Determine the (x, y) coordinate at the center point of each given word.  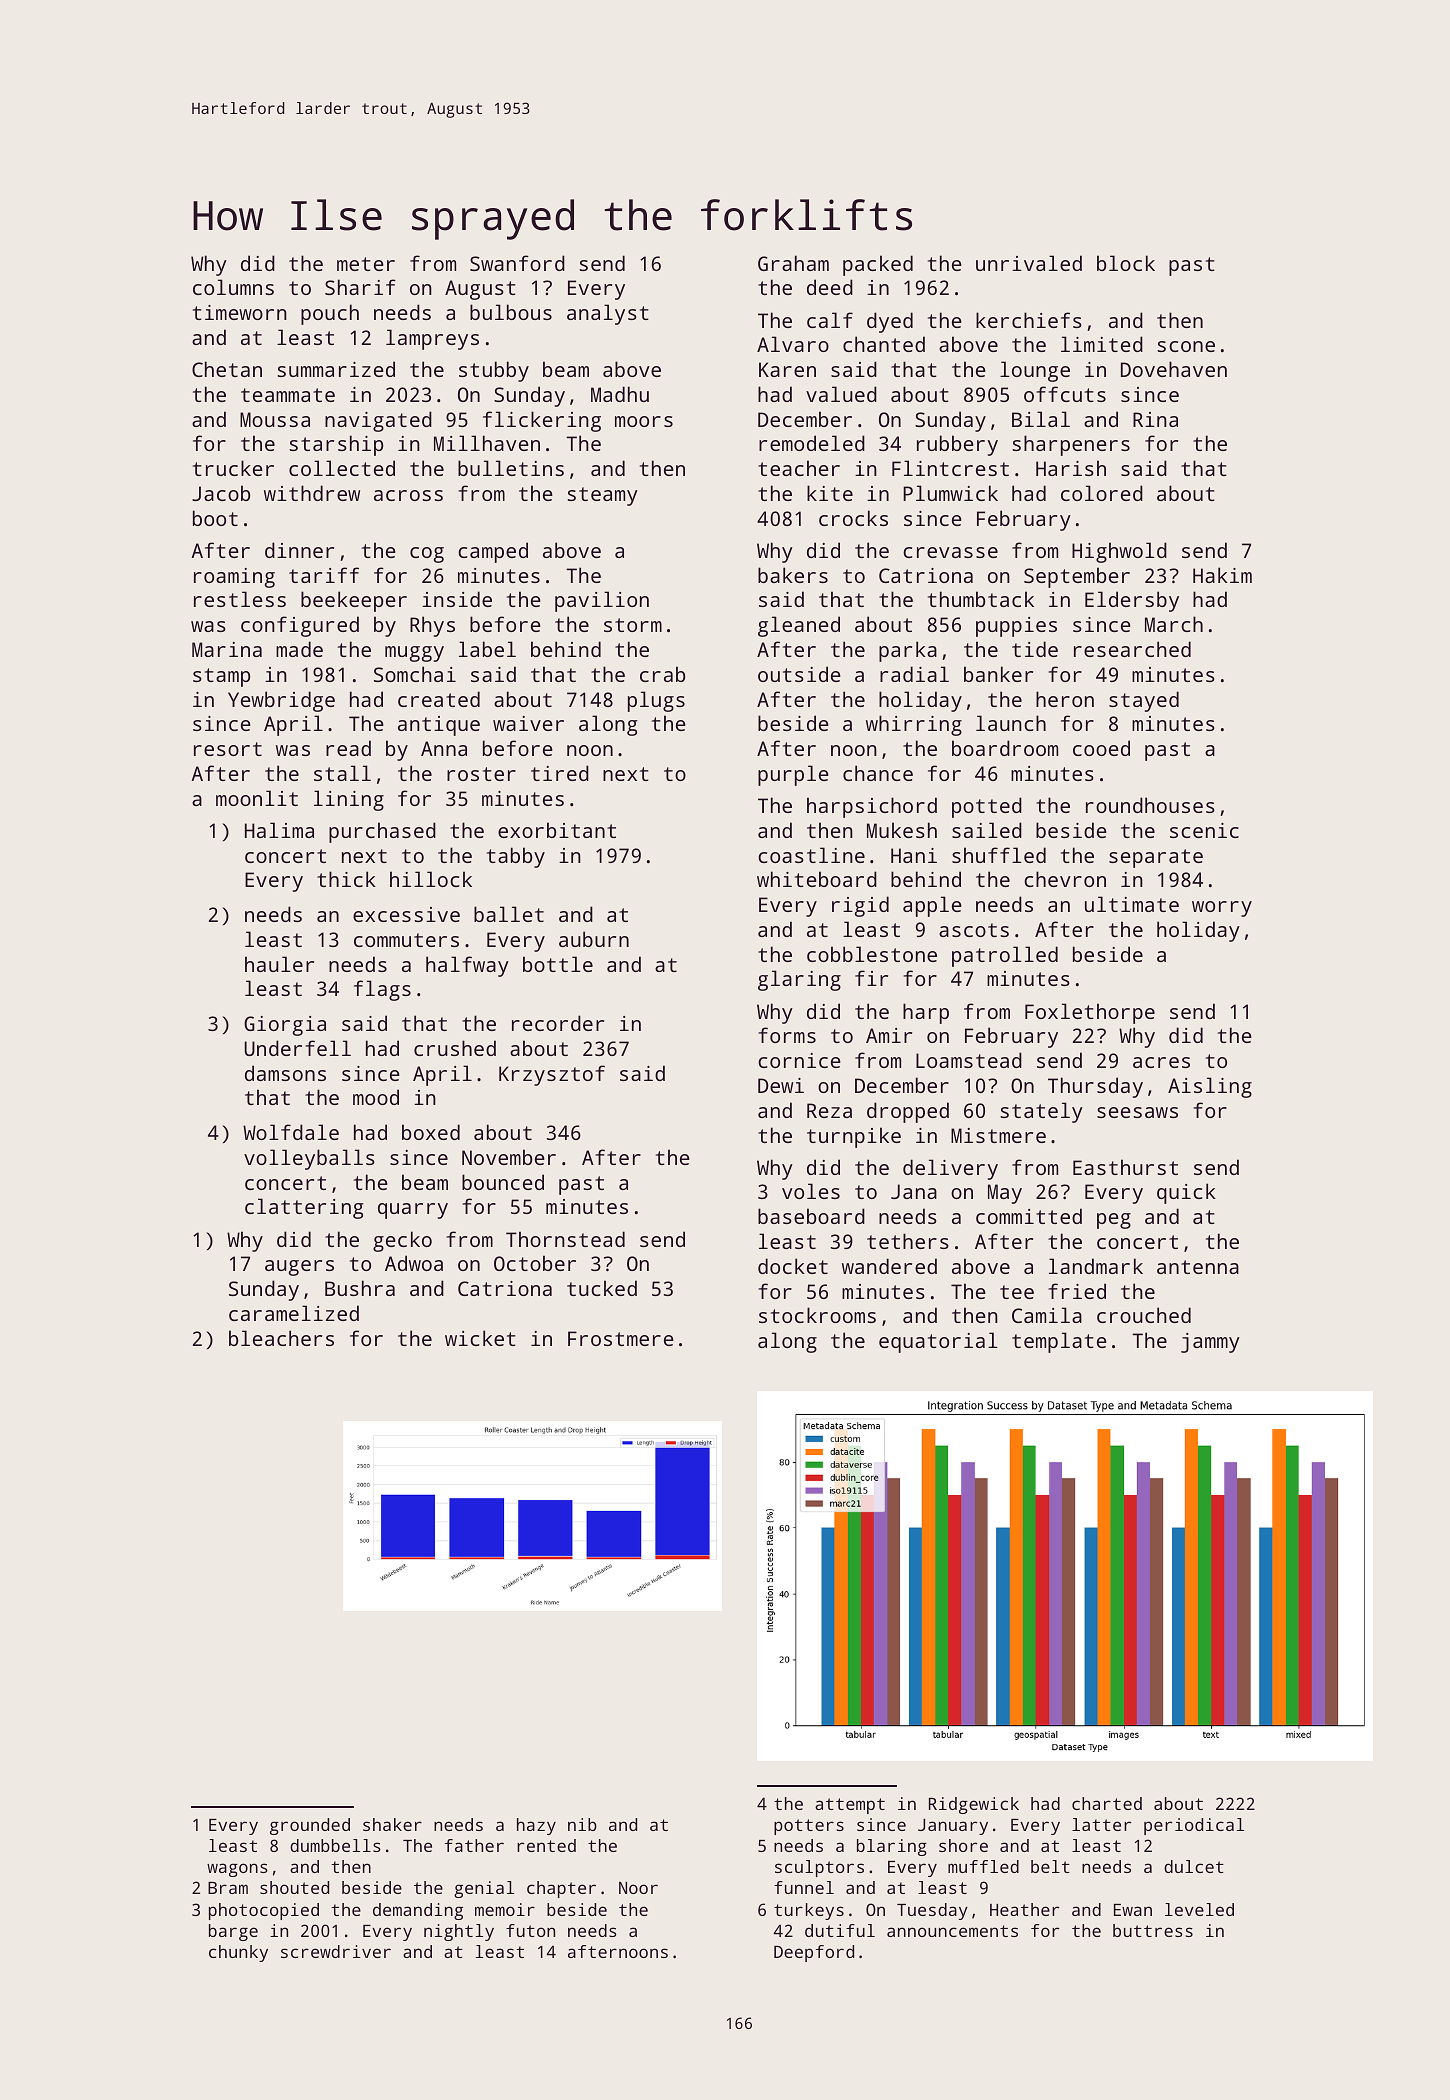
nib (582, 1824)
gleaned (799, 626)
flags (382, 990)
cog (427, 555)
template (1059, 1342)
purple (793, 775)
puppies (1016, 627)
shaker (392, 1824)
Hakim (1222, 575)
